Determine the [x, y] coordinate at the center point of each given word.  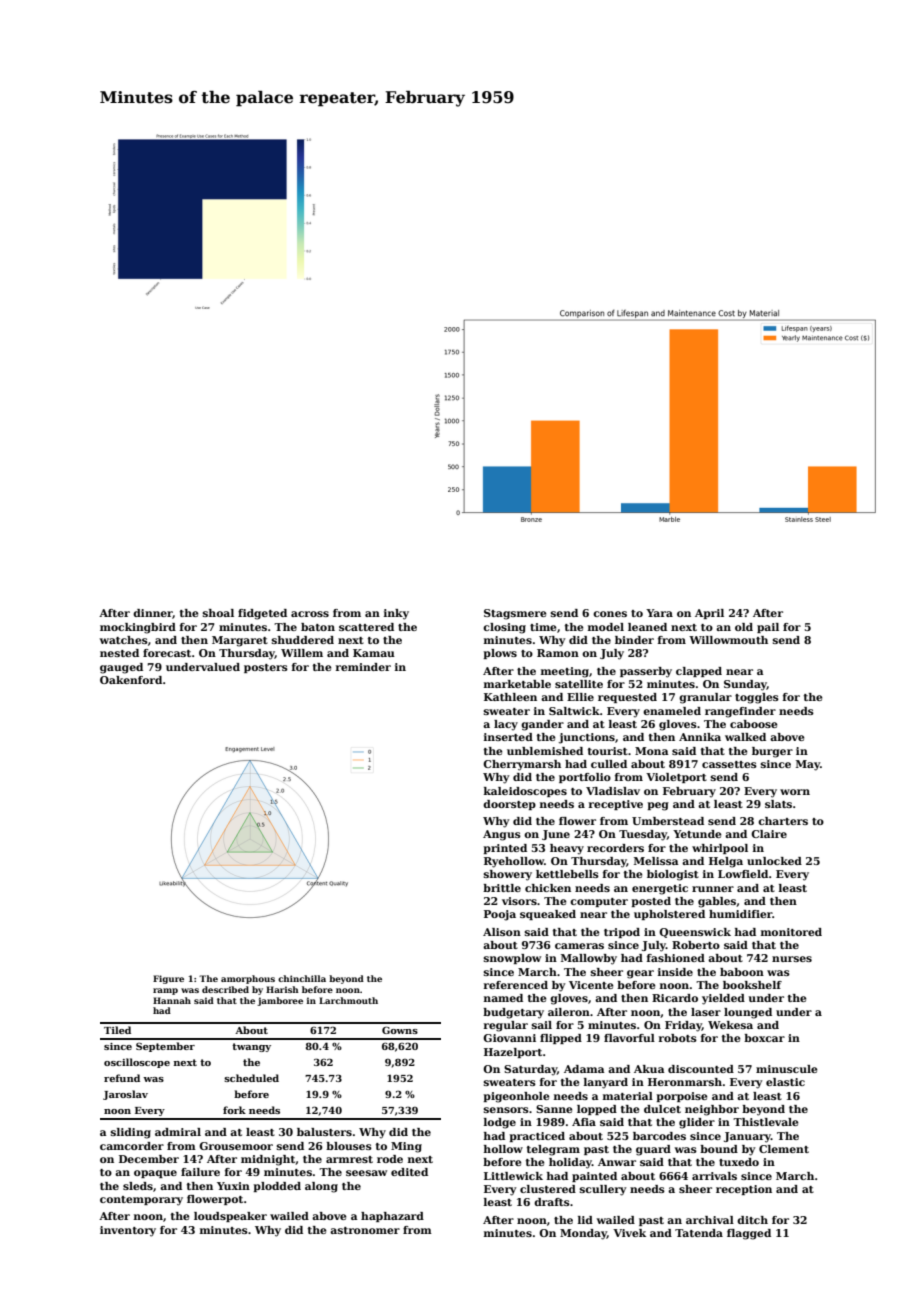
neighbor [712, 1110]
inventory [128, 1231]
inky [396, 614]
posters [266, 668]
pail [768, 628]
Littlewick [513, 1176]
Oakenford [131, 680]
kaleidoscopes [525, 792]
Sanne [554, 1109]
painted [594, 1177]
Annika [700, 737]
